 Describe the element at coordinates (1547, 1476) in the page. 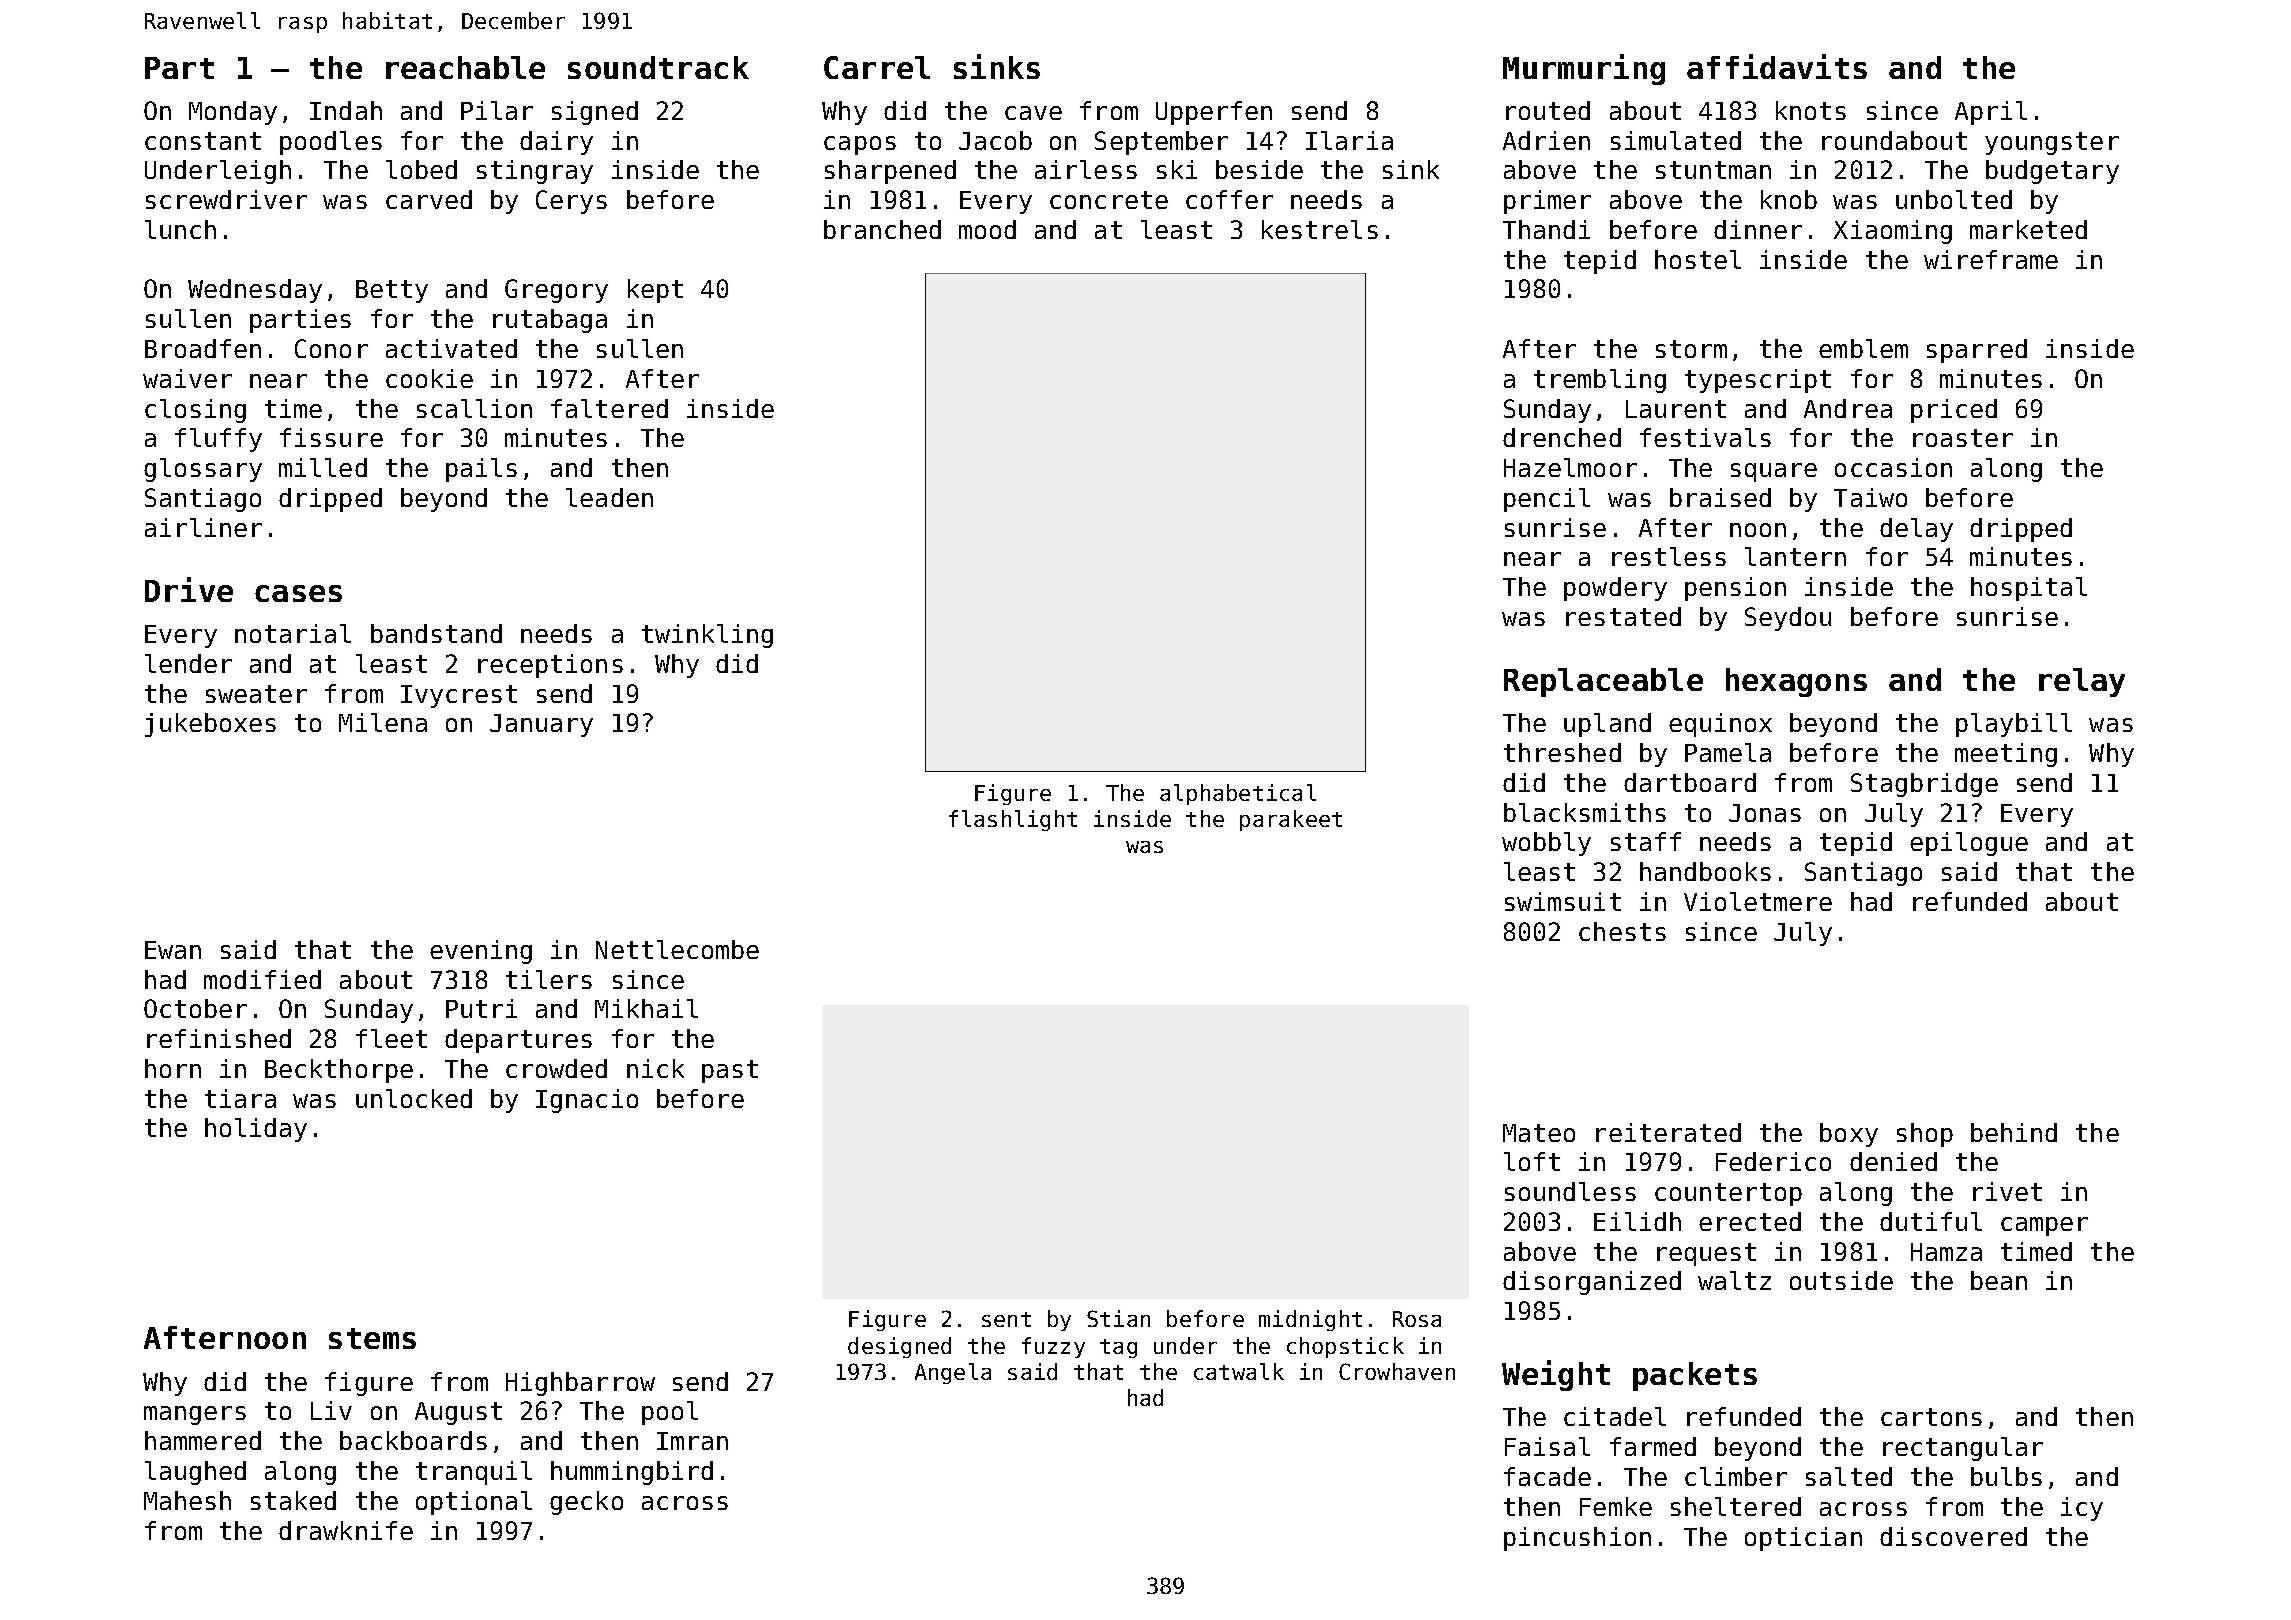

I see `facade` at that location.
